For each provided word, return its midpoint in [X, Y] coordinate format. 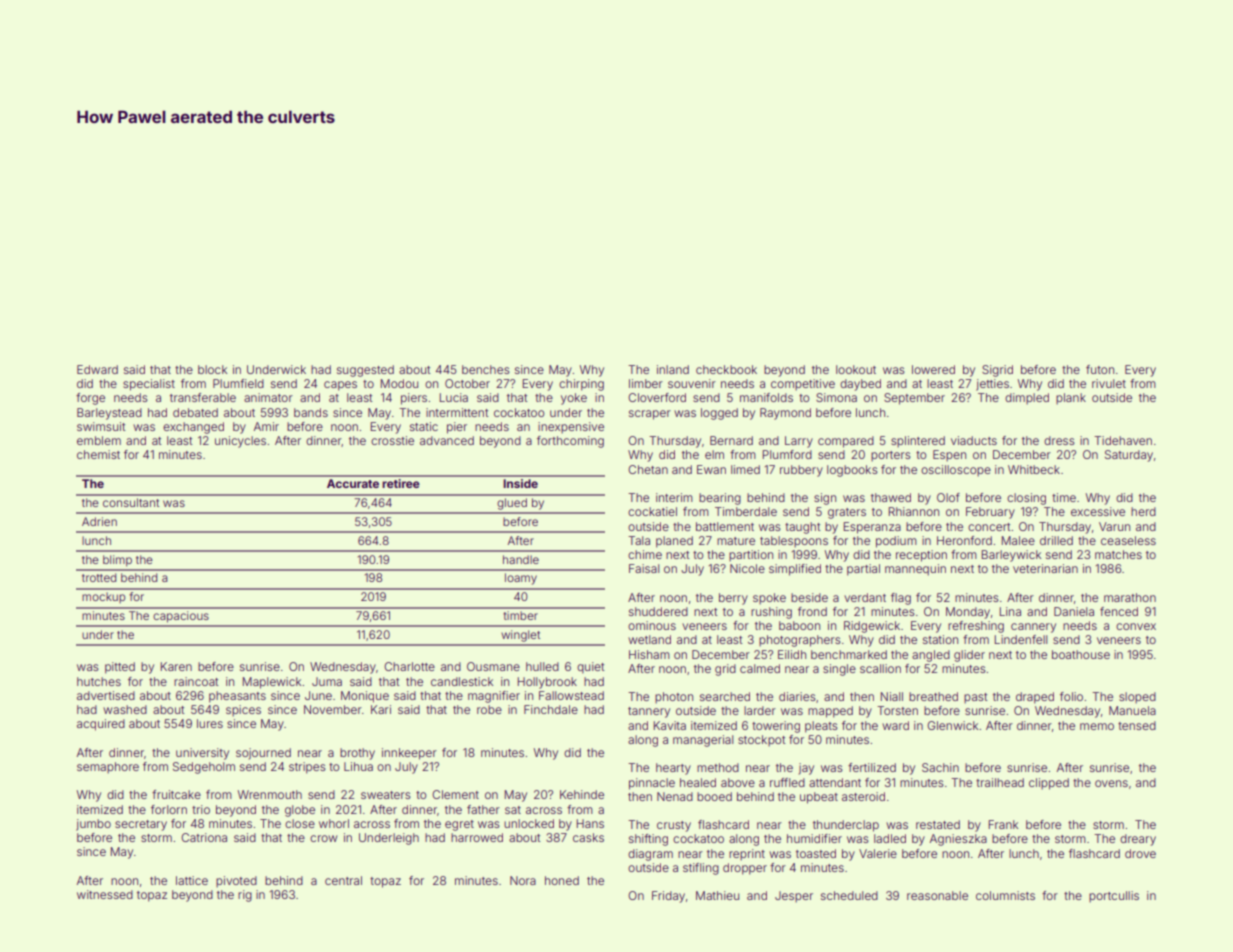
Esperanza [872, 528]
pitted [120, 668]
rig [245, 896]
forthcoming [570, 442]
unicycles [240, 442]
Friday [668, 897]
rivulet [1109, 383]
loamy [521, 579]
